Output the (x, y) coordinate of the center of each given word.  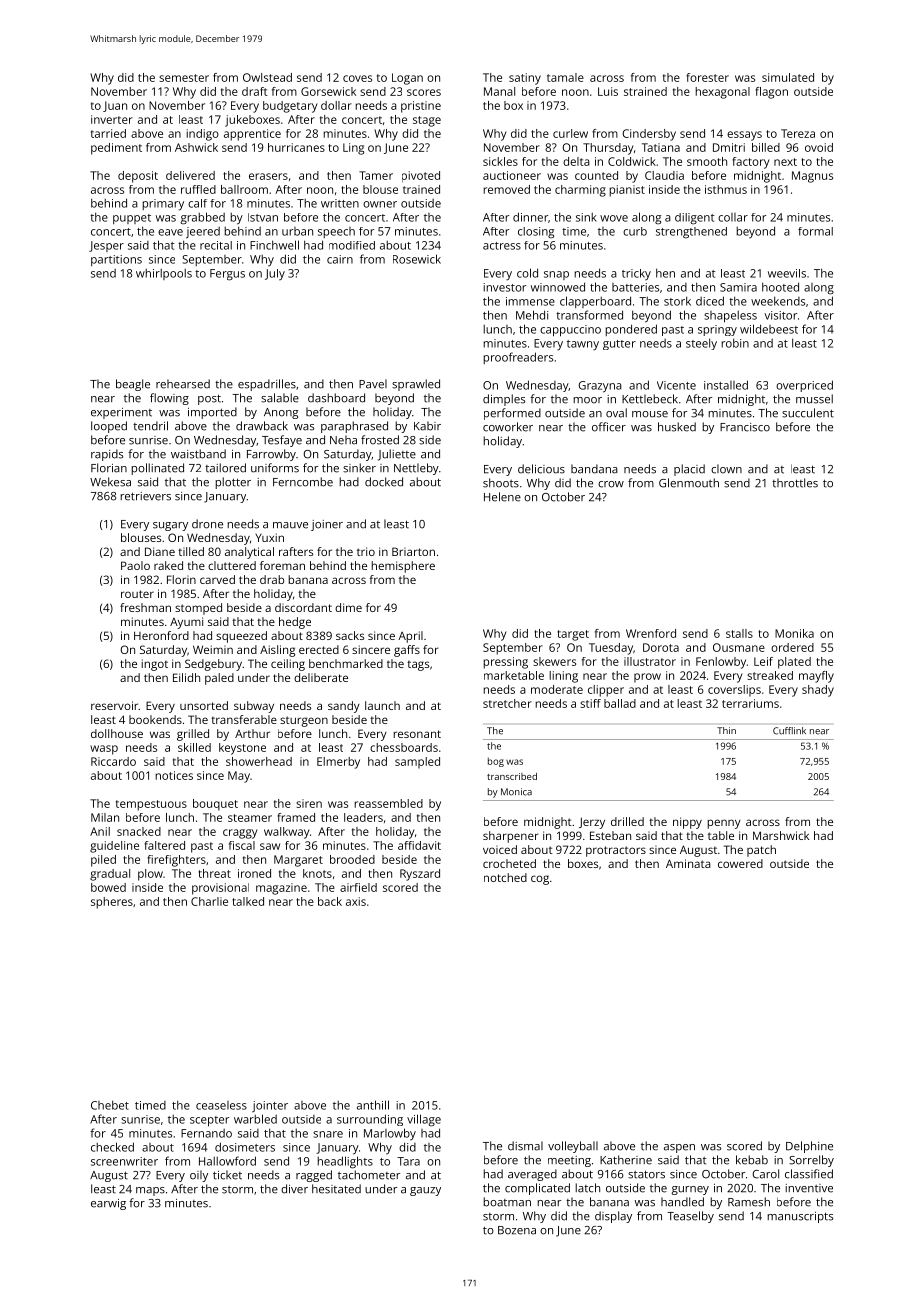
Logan (407, 79)
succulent (808, 413)
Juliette (397, 455)
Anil (100, 831)
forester (707, 77)
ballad (620, 703)
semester (184, 78)
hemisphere (403, 567)
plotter (233, 483)
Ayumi (186, 623)
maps (150, 1191)
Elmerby (338, 763)
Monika (794, 633)
